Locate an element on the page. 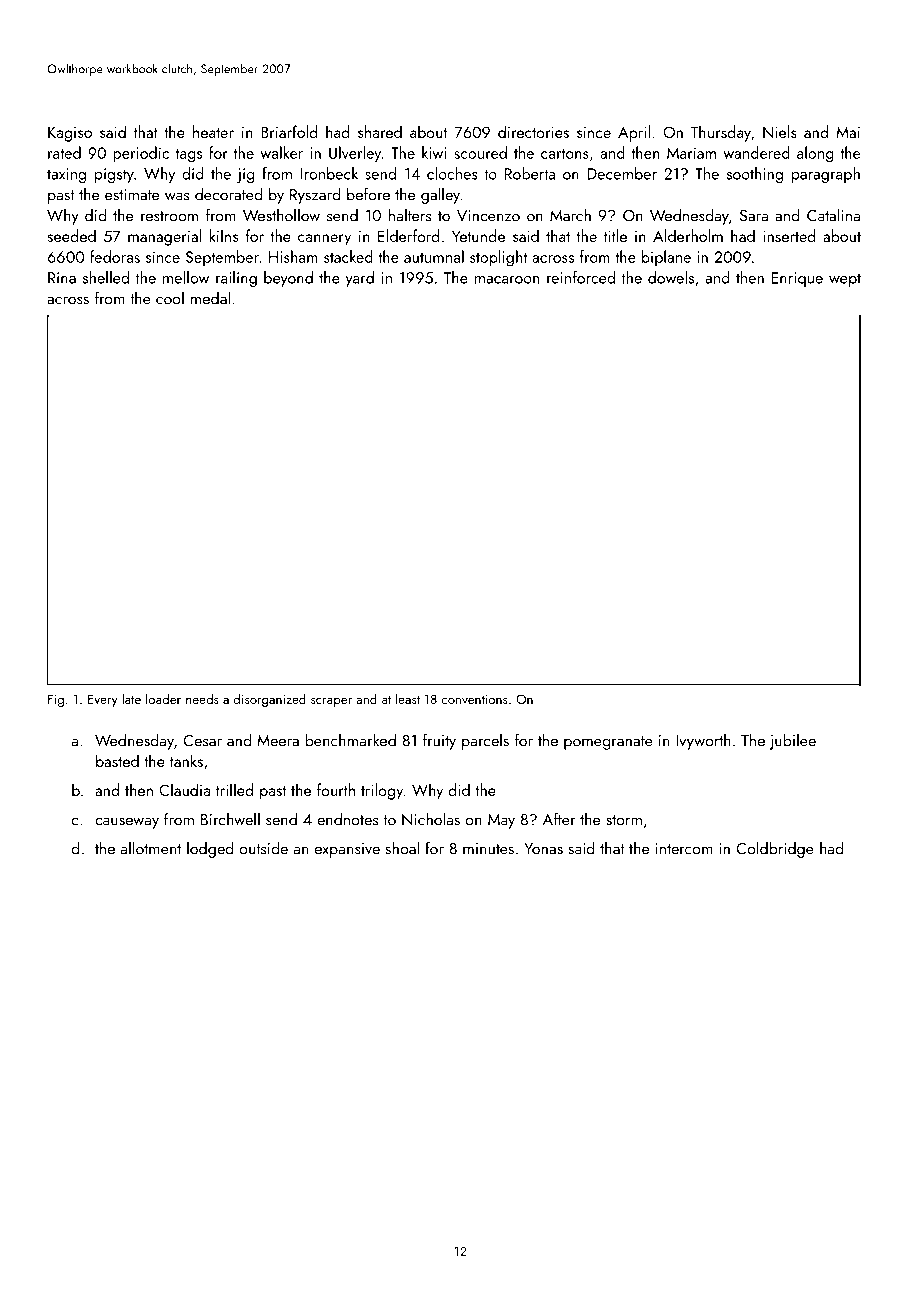 The height and width of the image is (1316, 908). scraper is located at coordinates (331, 702).
